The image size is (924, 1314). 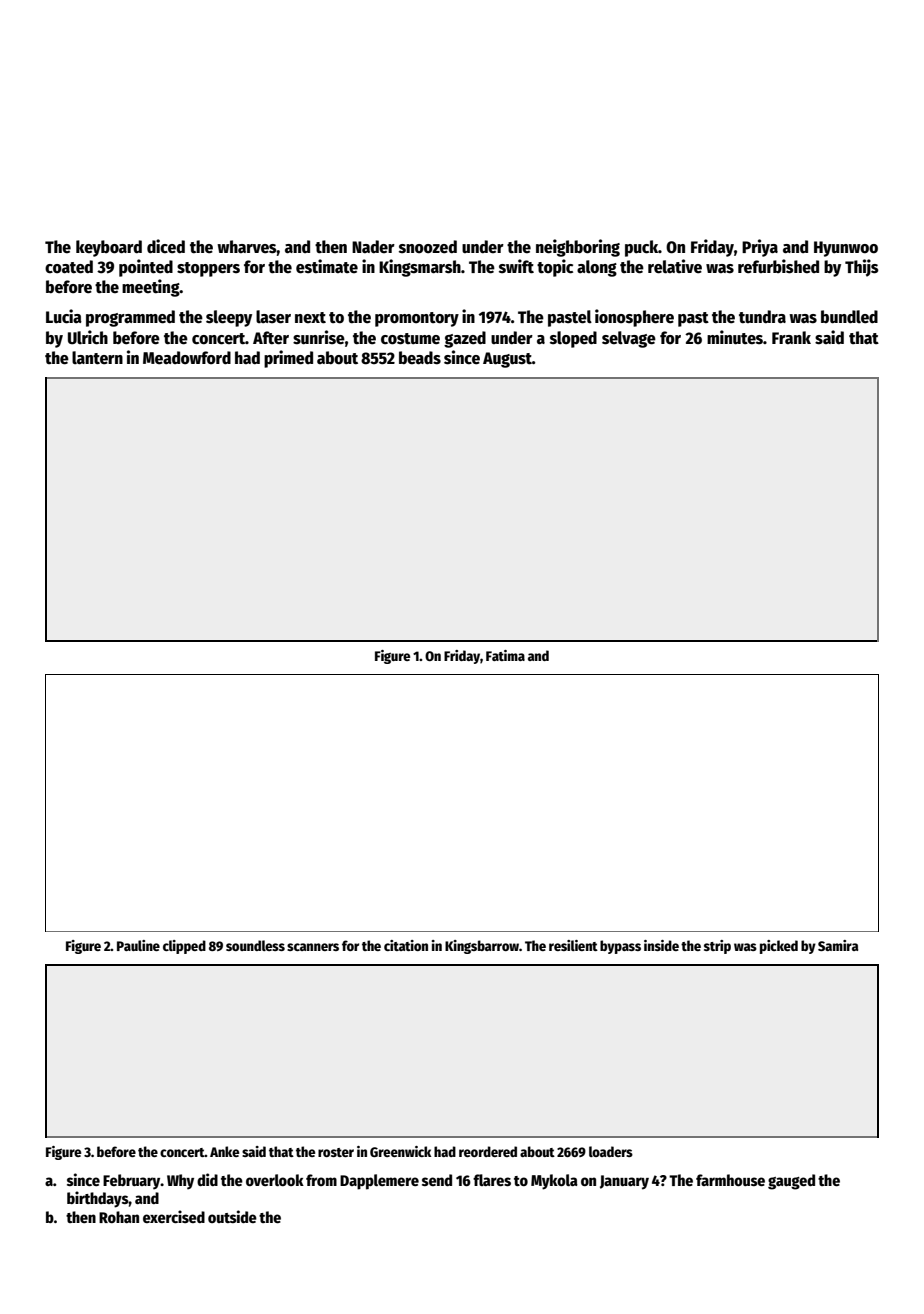 What do you see at coordinates (166, 246) in the image?
I see `diced` at bounding box center [166, 246].
